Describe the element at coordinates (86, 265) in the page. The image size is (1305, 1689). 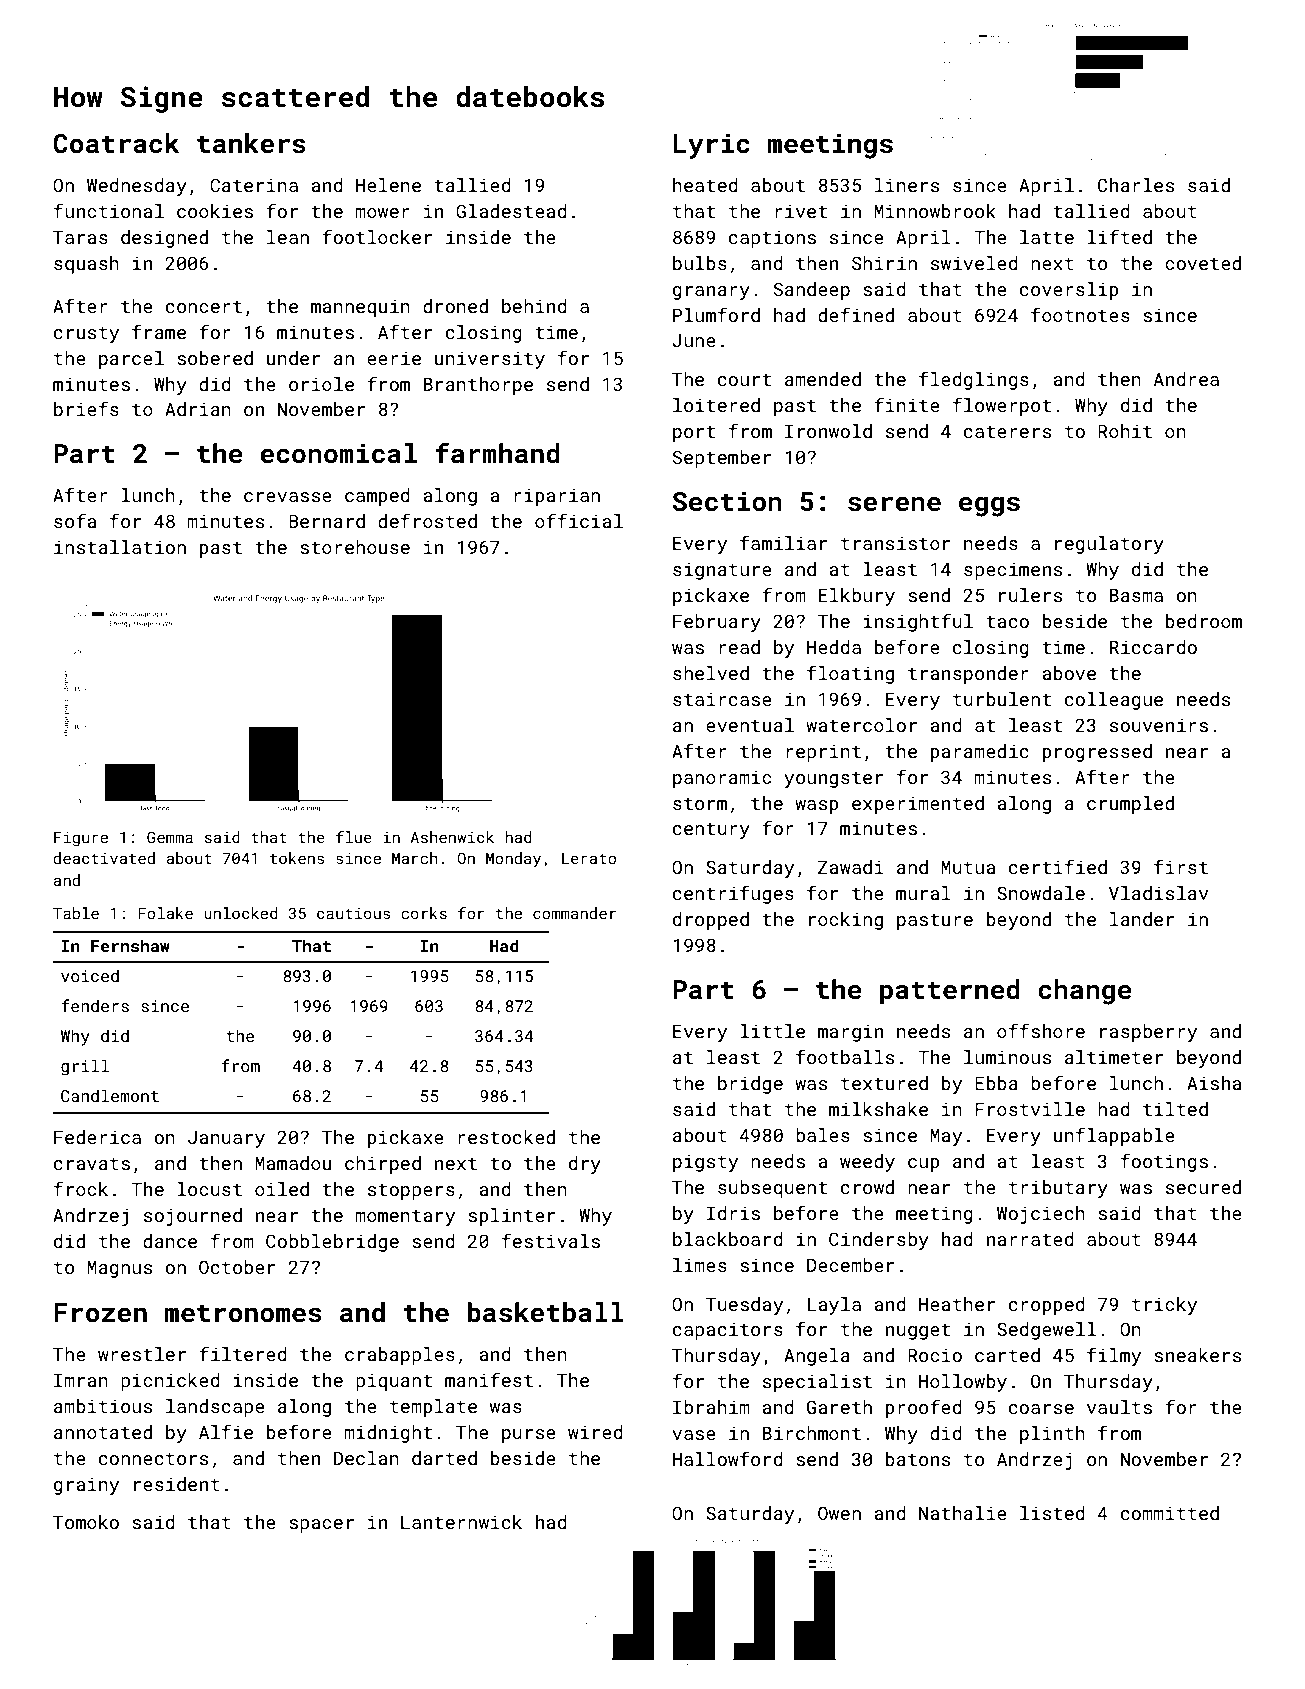
I see `squash` at that location.
